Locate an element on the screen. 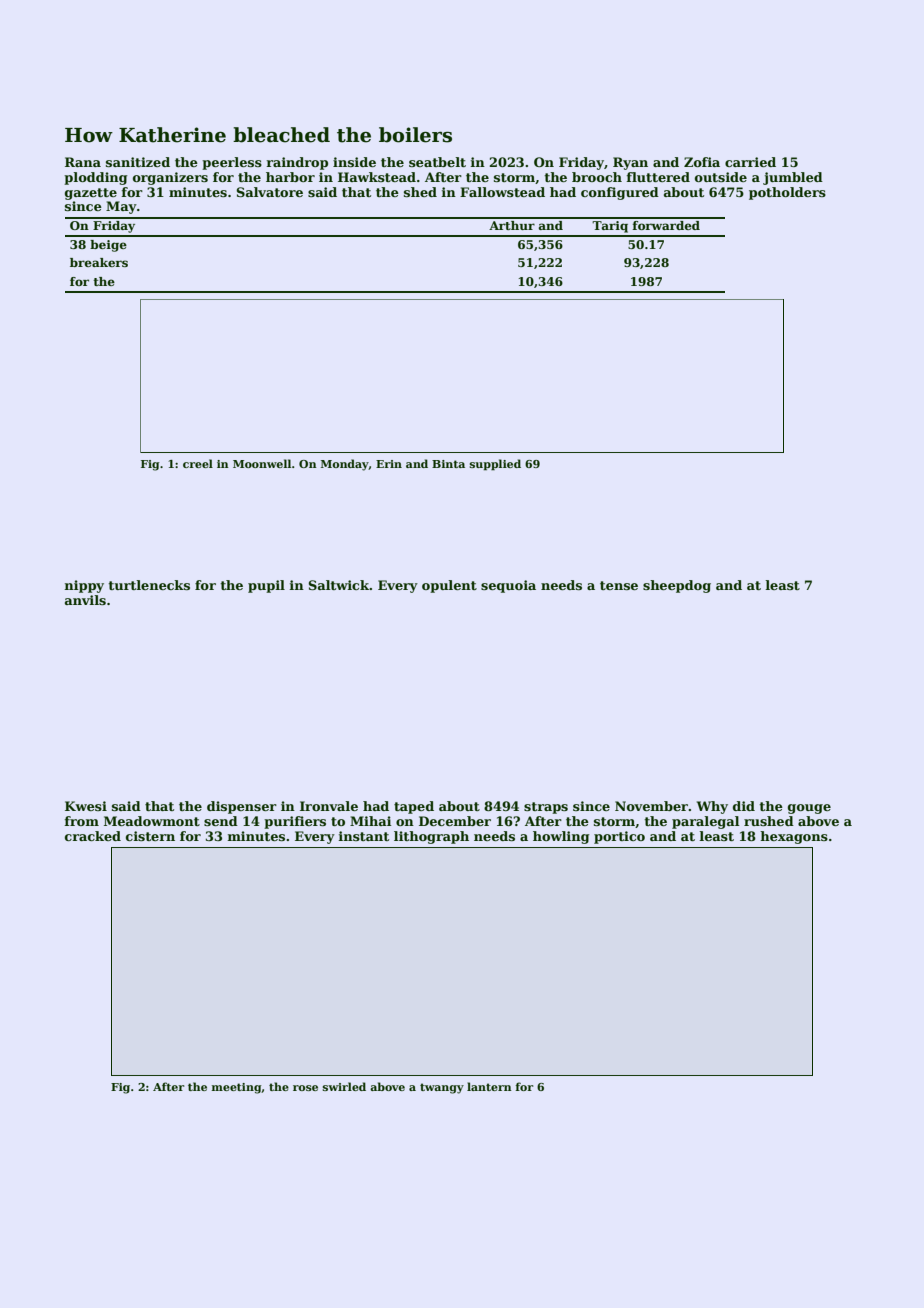 The height and width of the screenshot is (1308, 924). breakers is located at coordinates (99, 262).
